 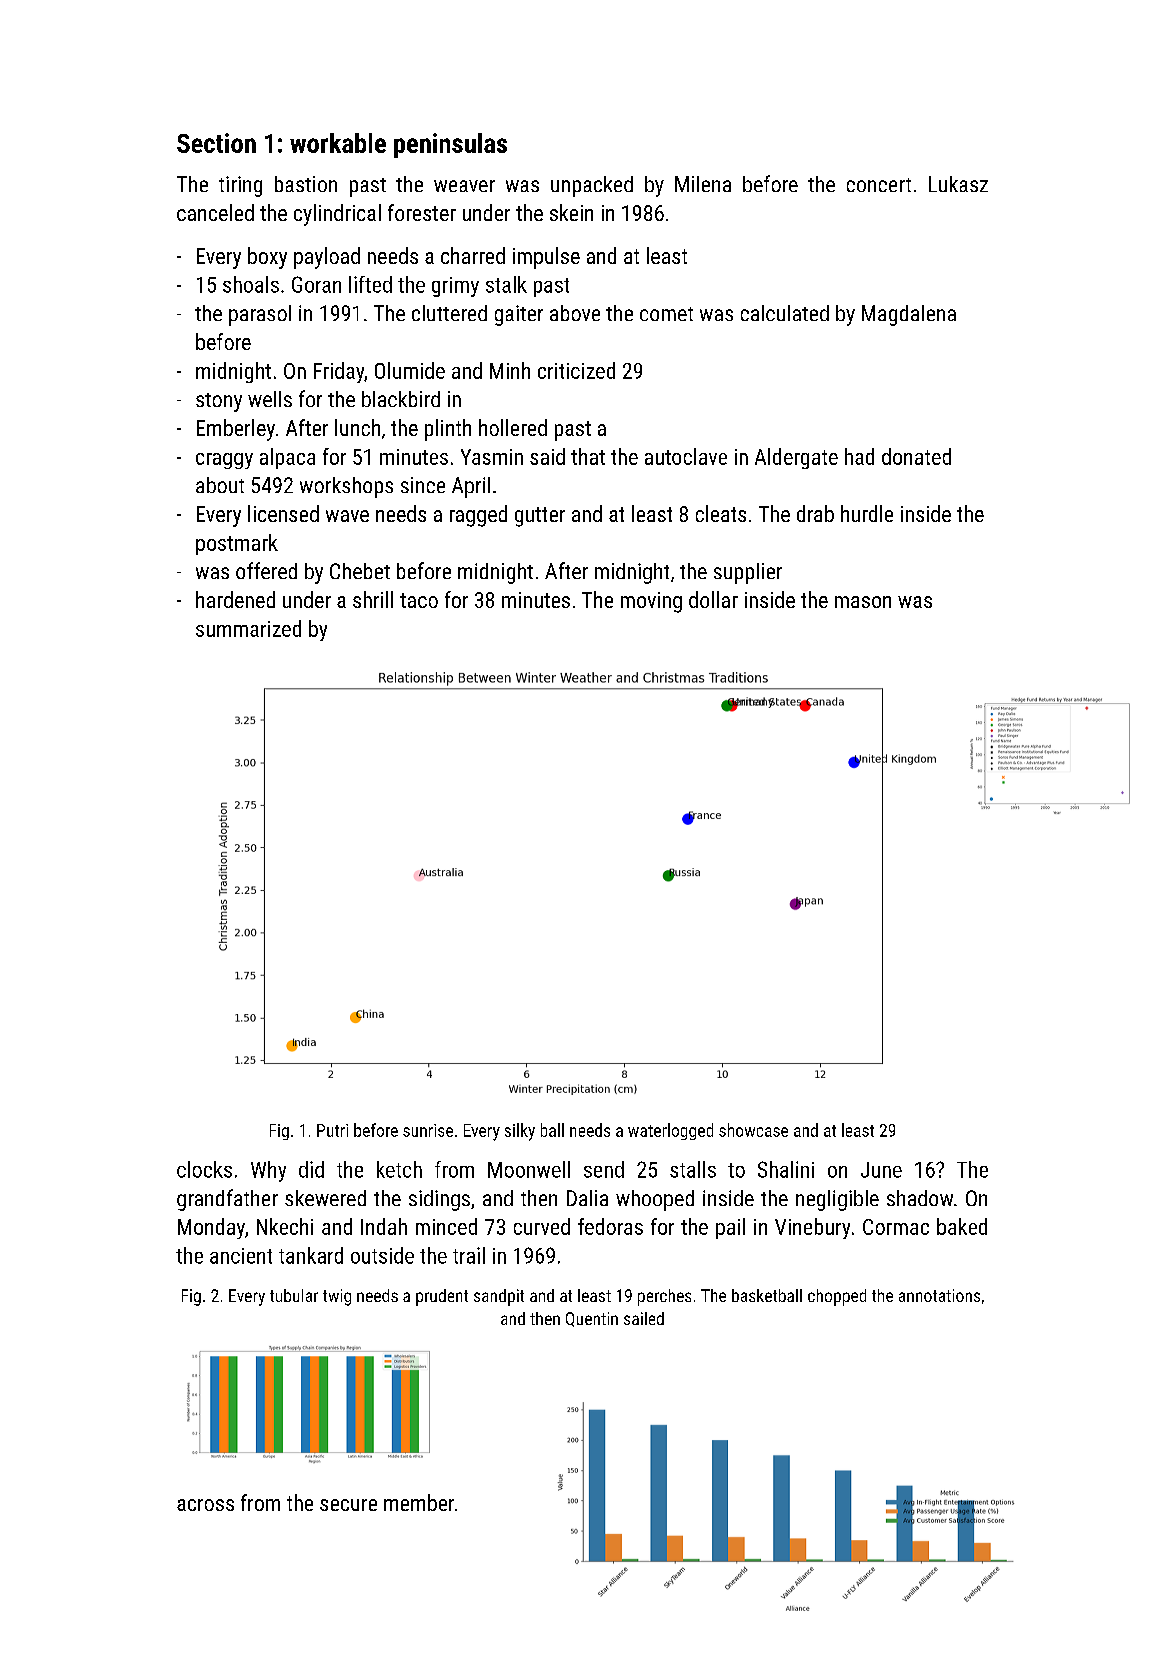 What do you see at coordinates (260, 315) in the screenshot?
I see `parasol` at bounding box center [260, 315].
